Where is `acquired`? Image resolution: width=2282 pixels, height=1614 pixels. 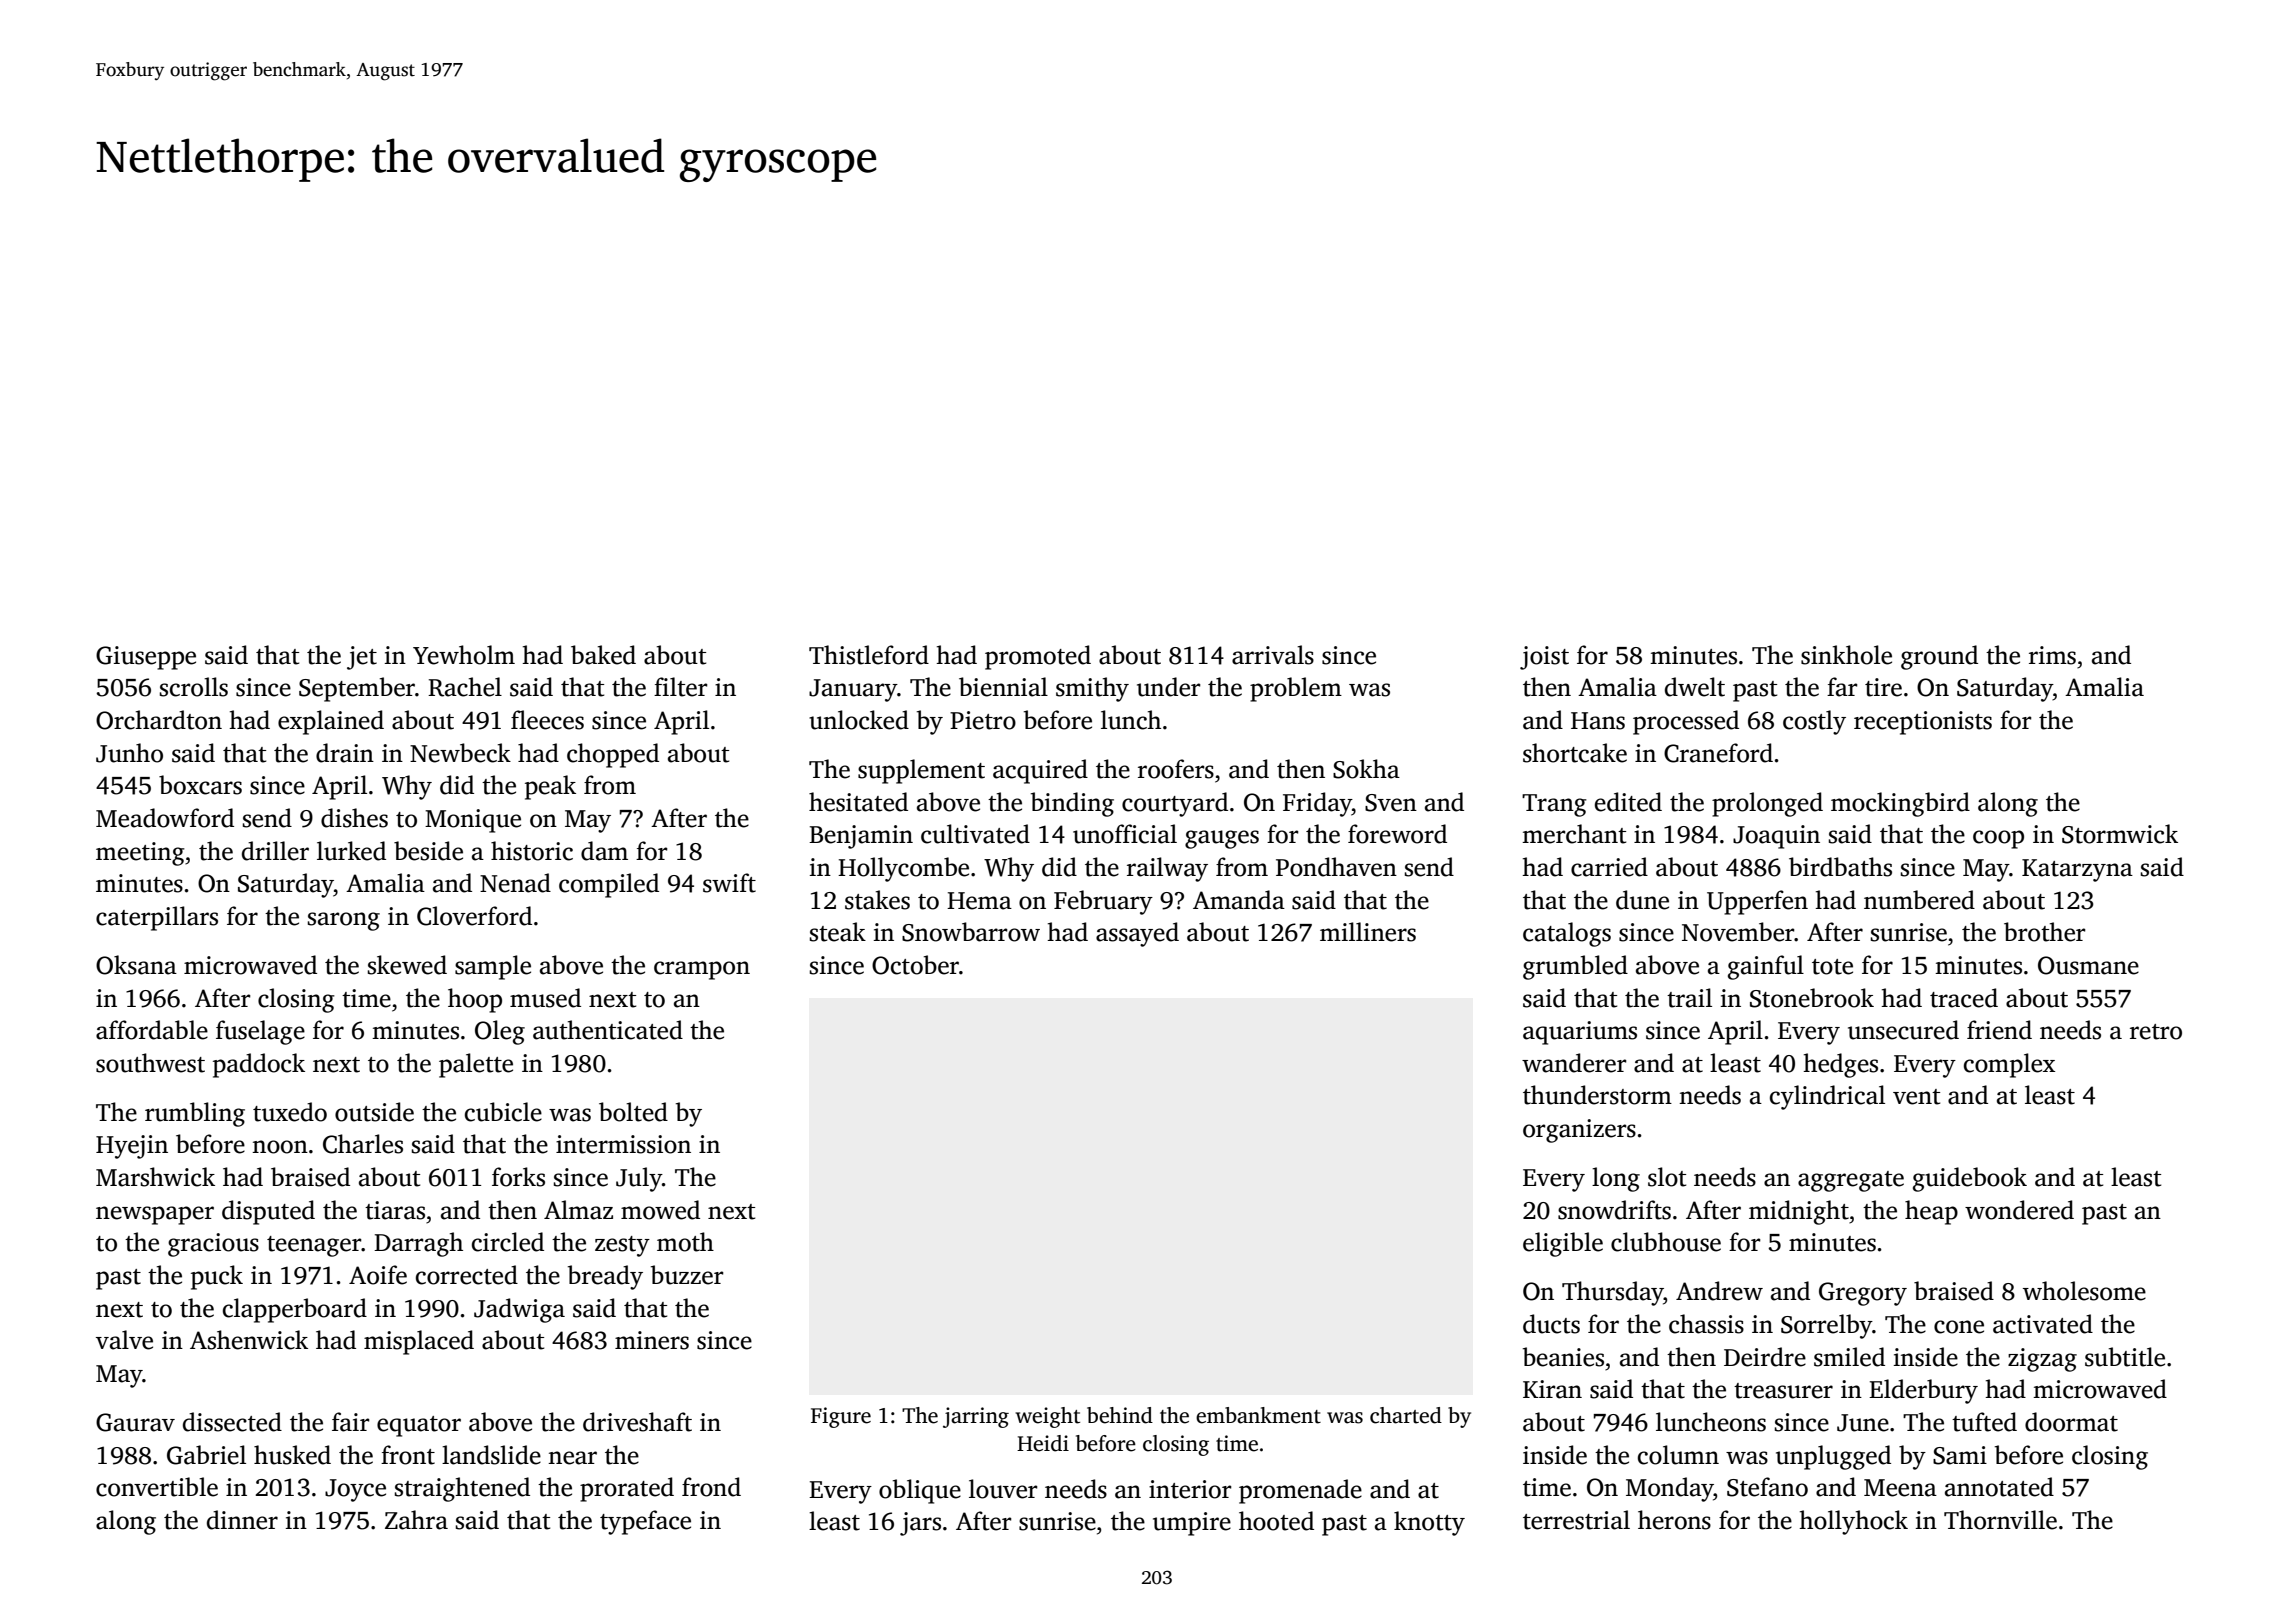
acquired is located at coordinates (1040, 771).
